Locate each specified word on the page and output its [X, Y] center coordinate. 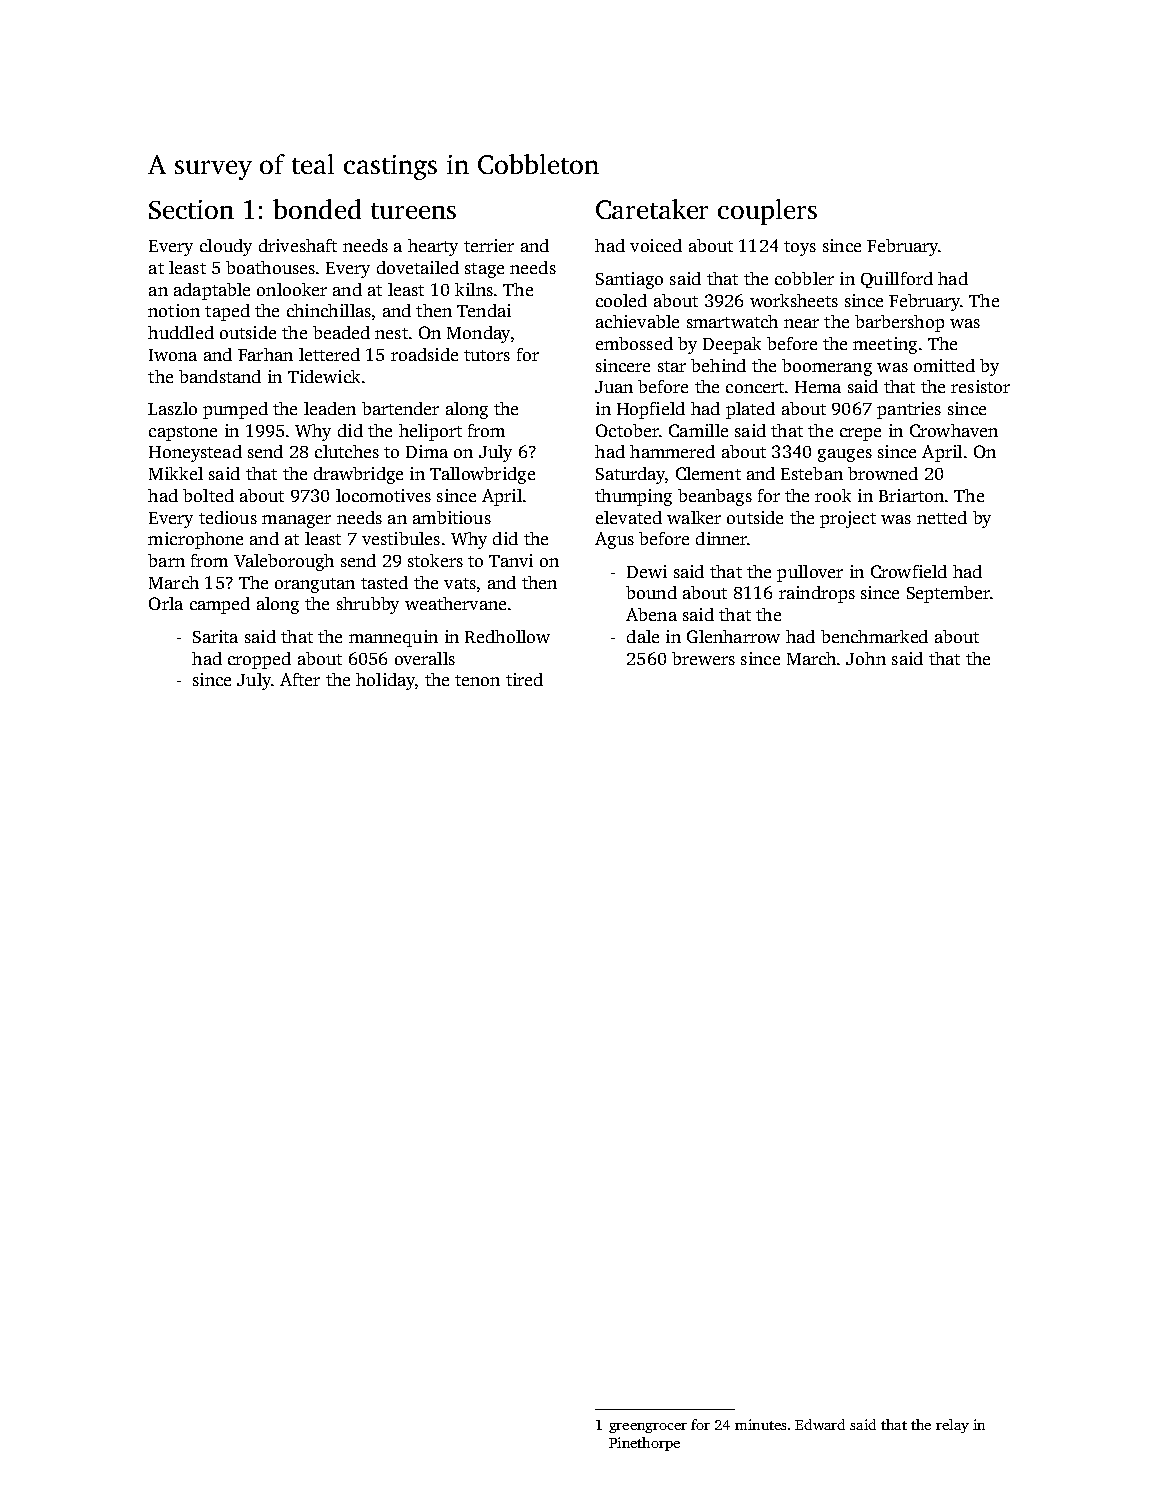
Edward [820, 1424]
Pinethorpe [644, 1444]
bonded [317, 209]
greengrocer [648, 1428]
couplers [767, 212]
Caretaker [652, 209]
